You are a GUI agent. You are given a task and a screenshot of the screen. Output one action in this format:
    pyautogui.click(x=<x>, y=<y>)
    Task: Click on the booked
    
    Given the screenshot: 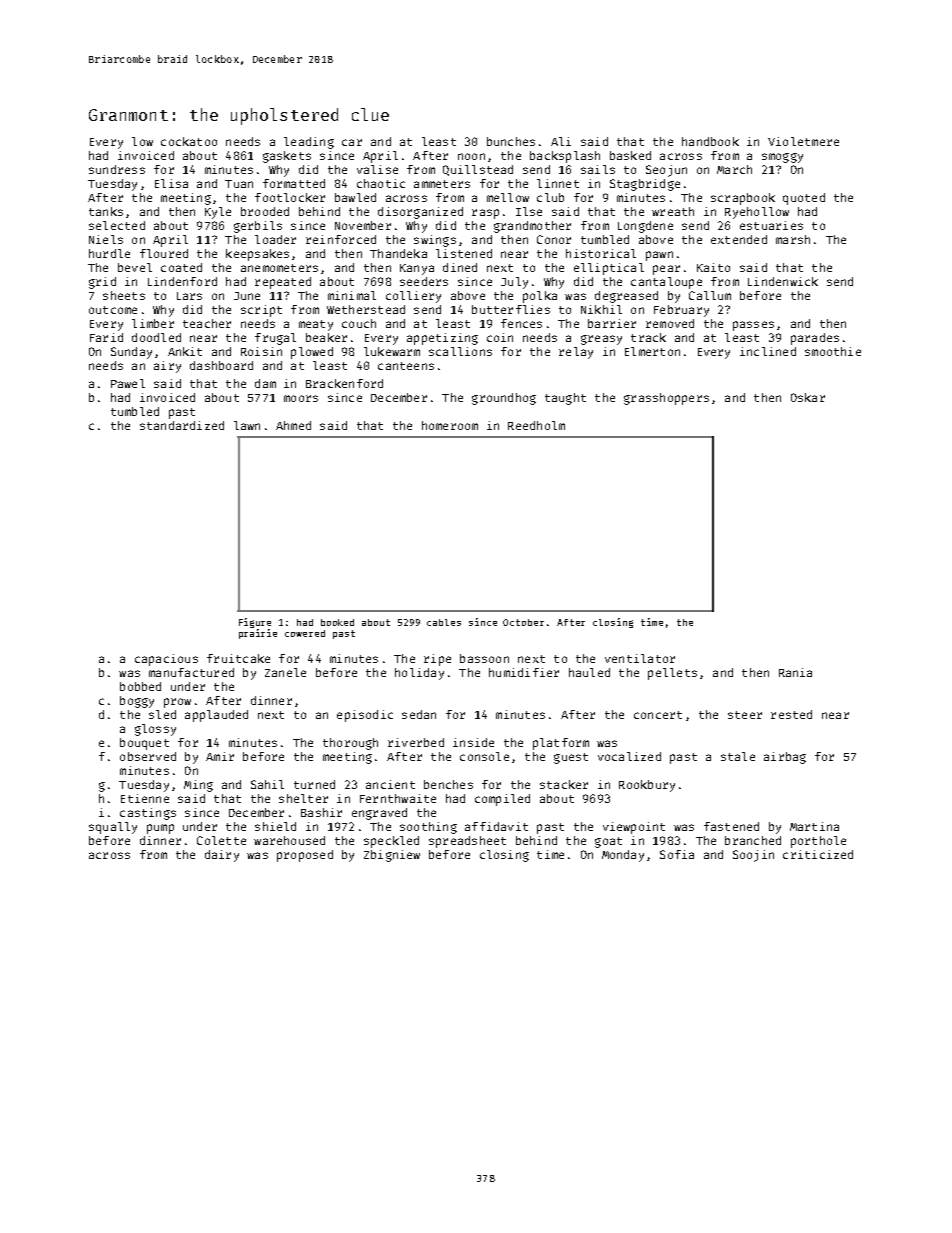 What is the action you would take?
    pyautogui.click(x=337, y=622)
